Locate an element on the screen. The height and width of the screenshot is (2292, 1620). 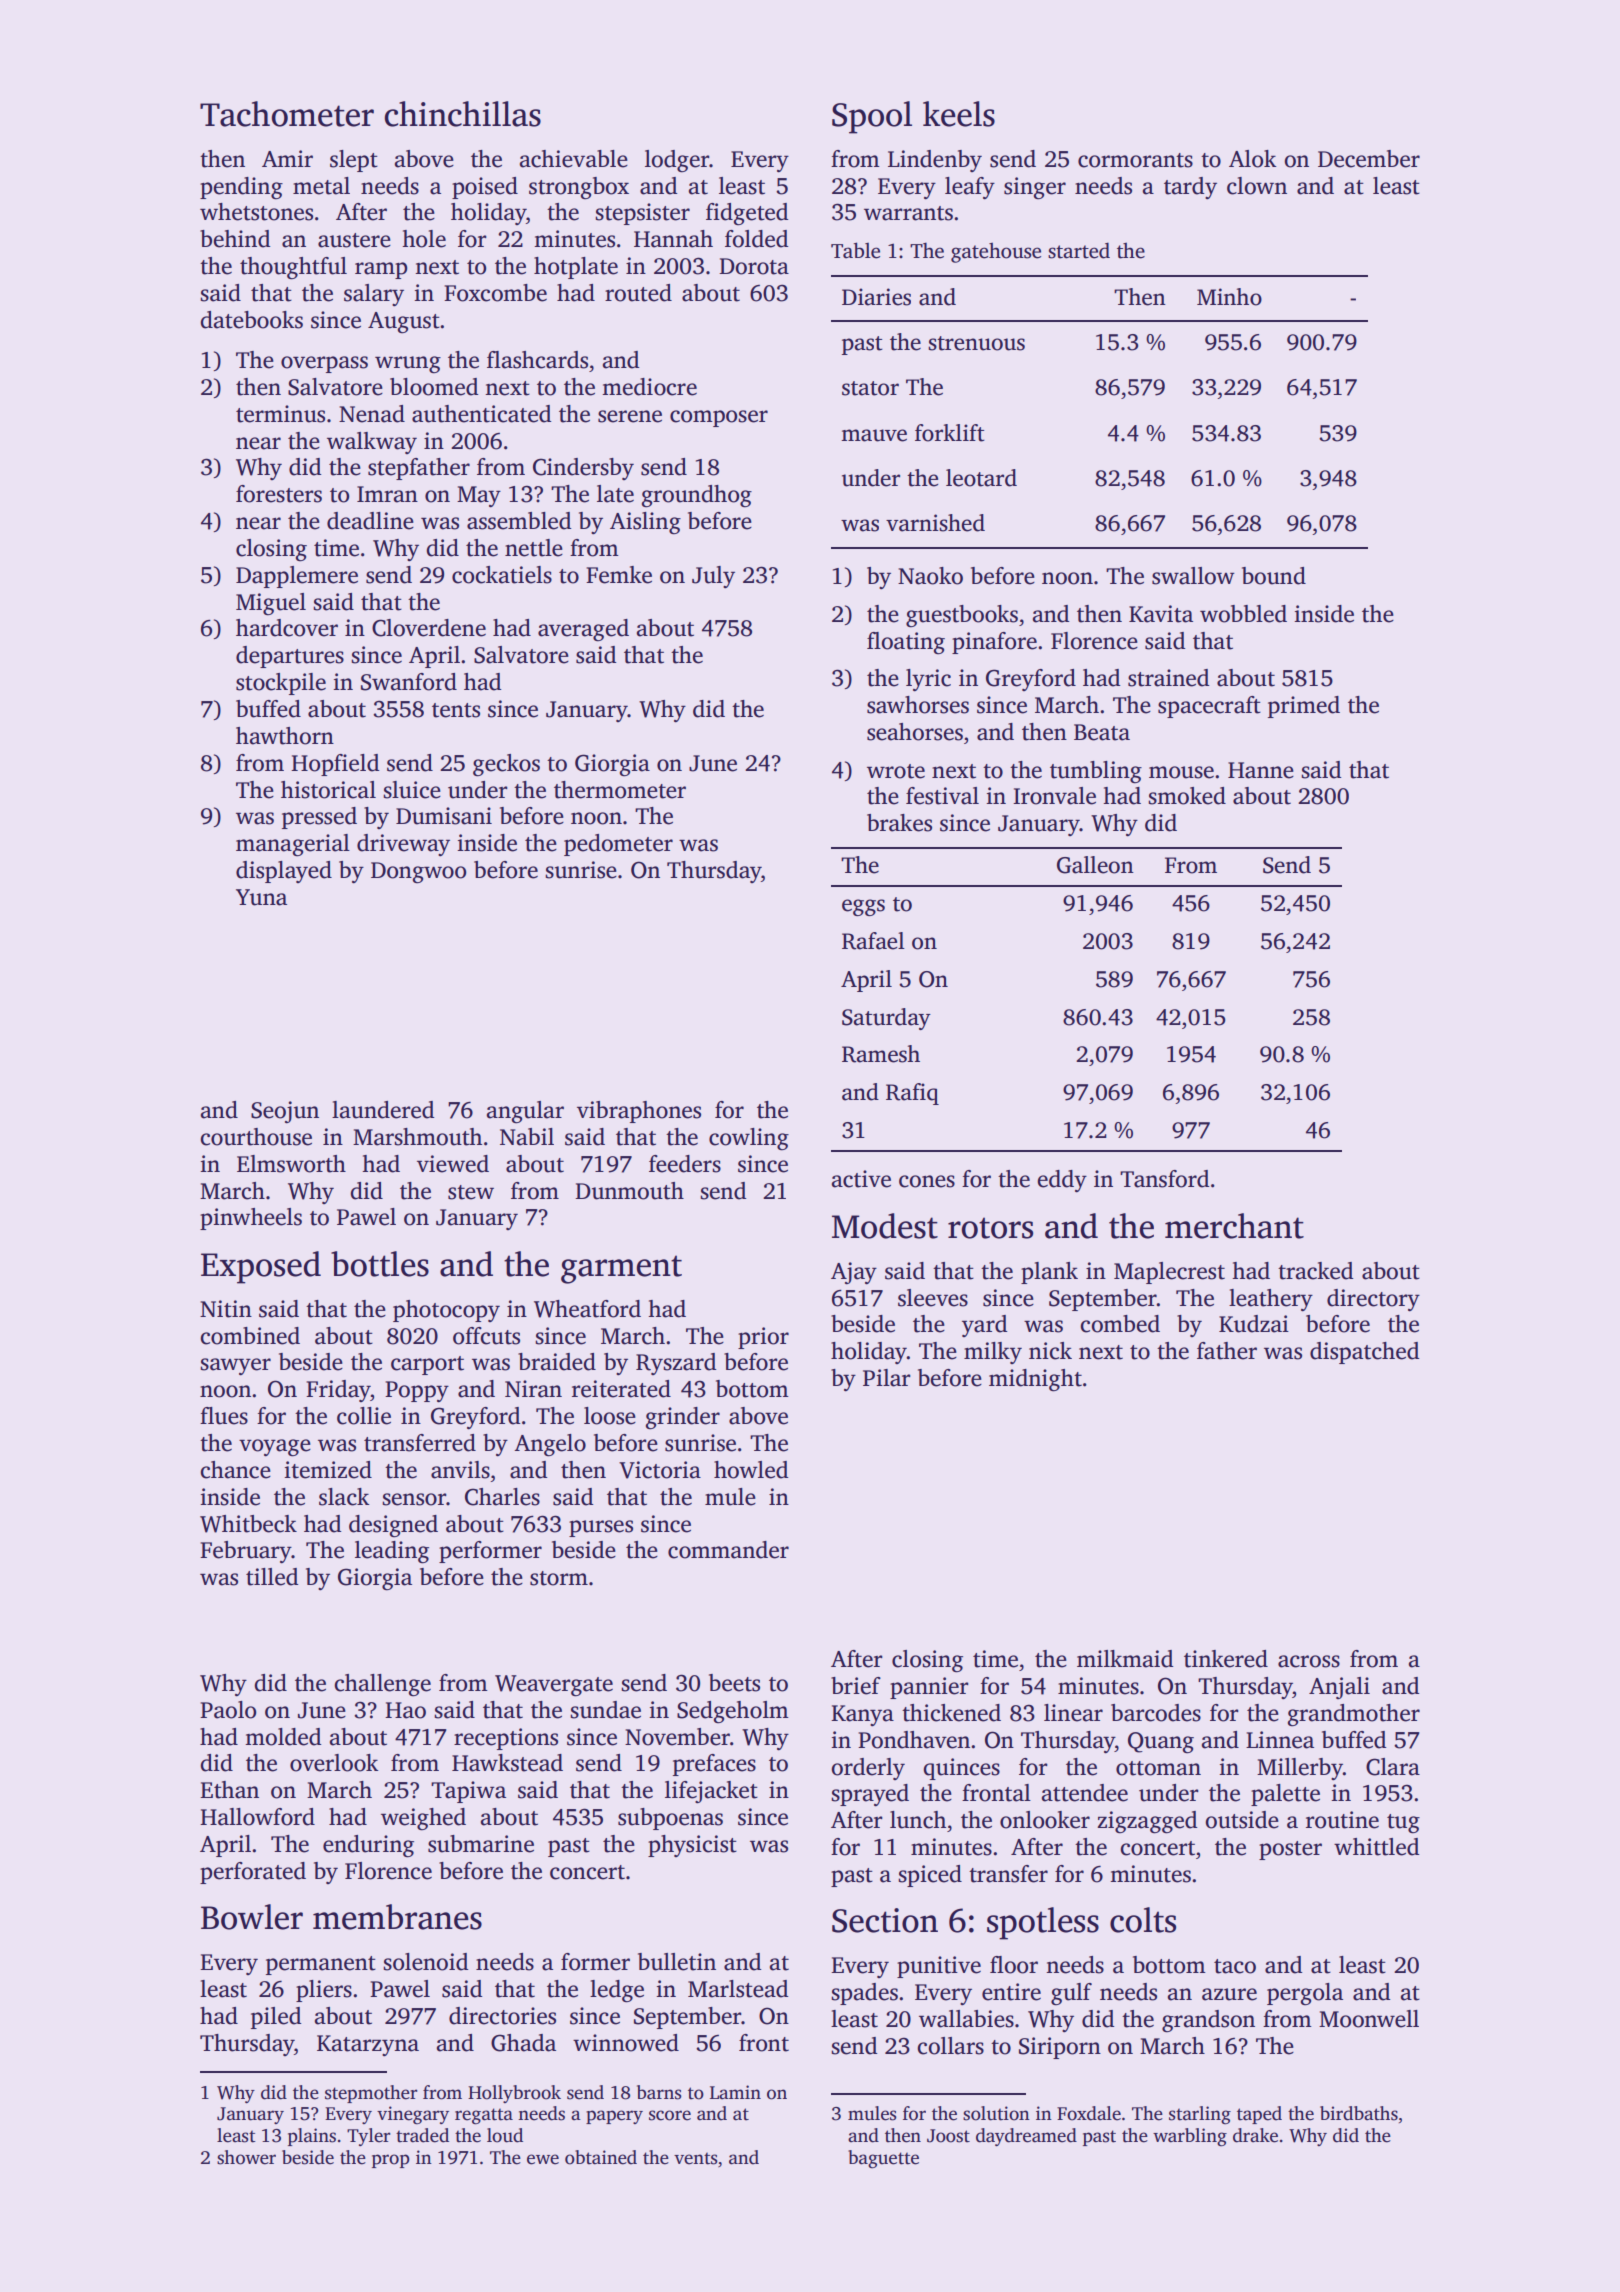
orderly is located at coordinates (868, 1769).
